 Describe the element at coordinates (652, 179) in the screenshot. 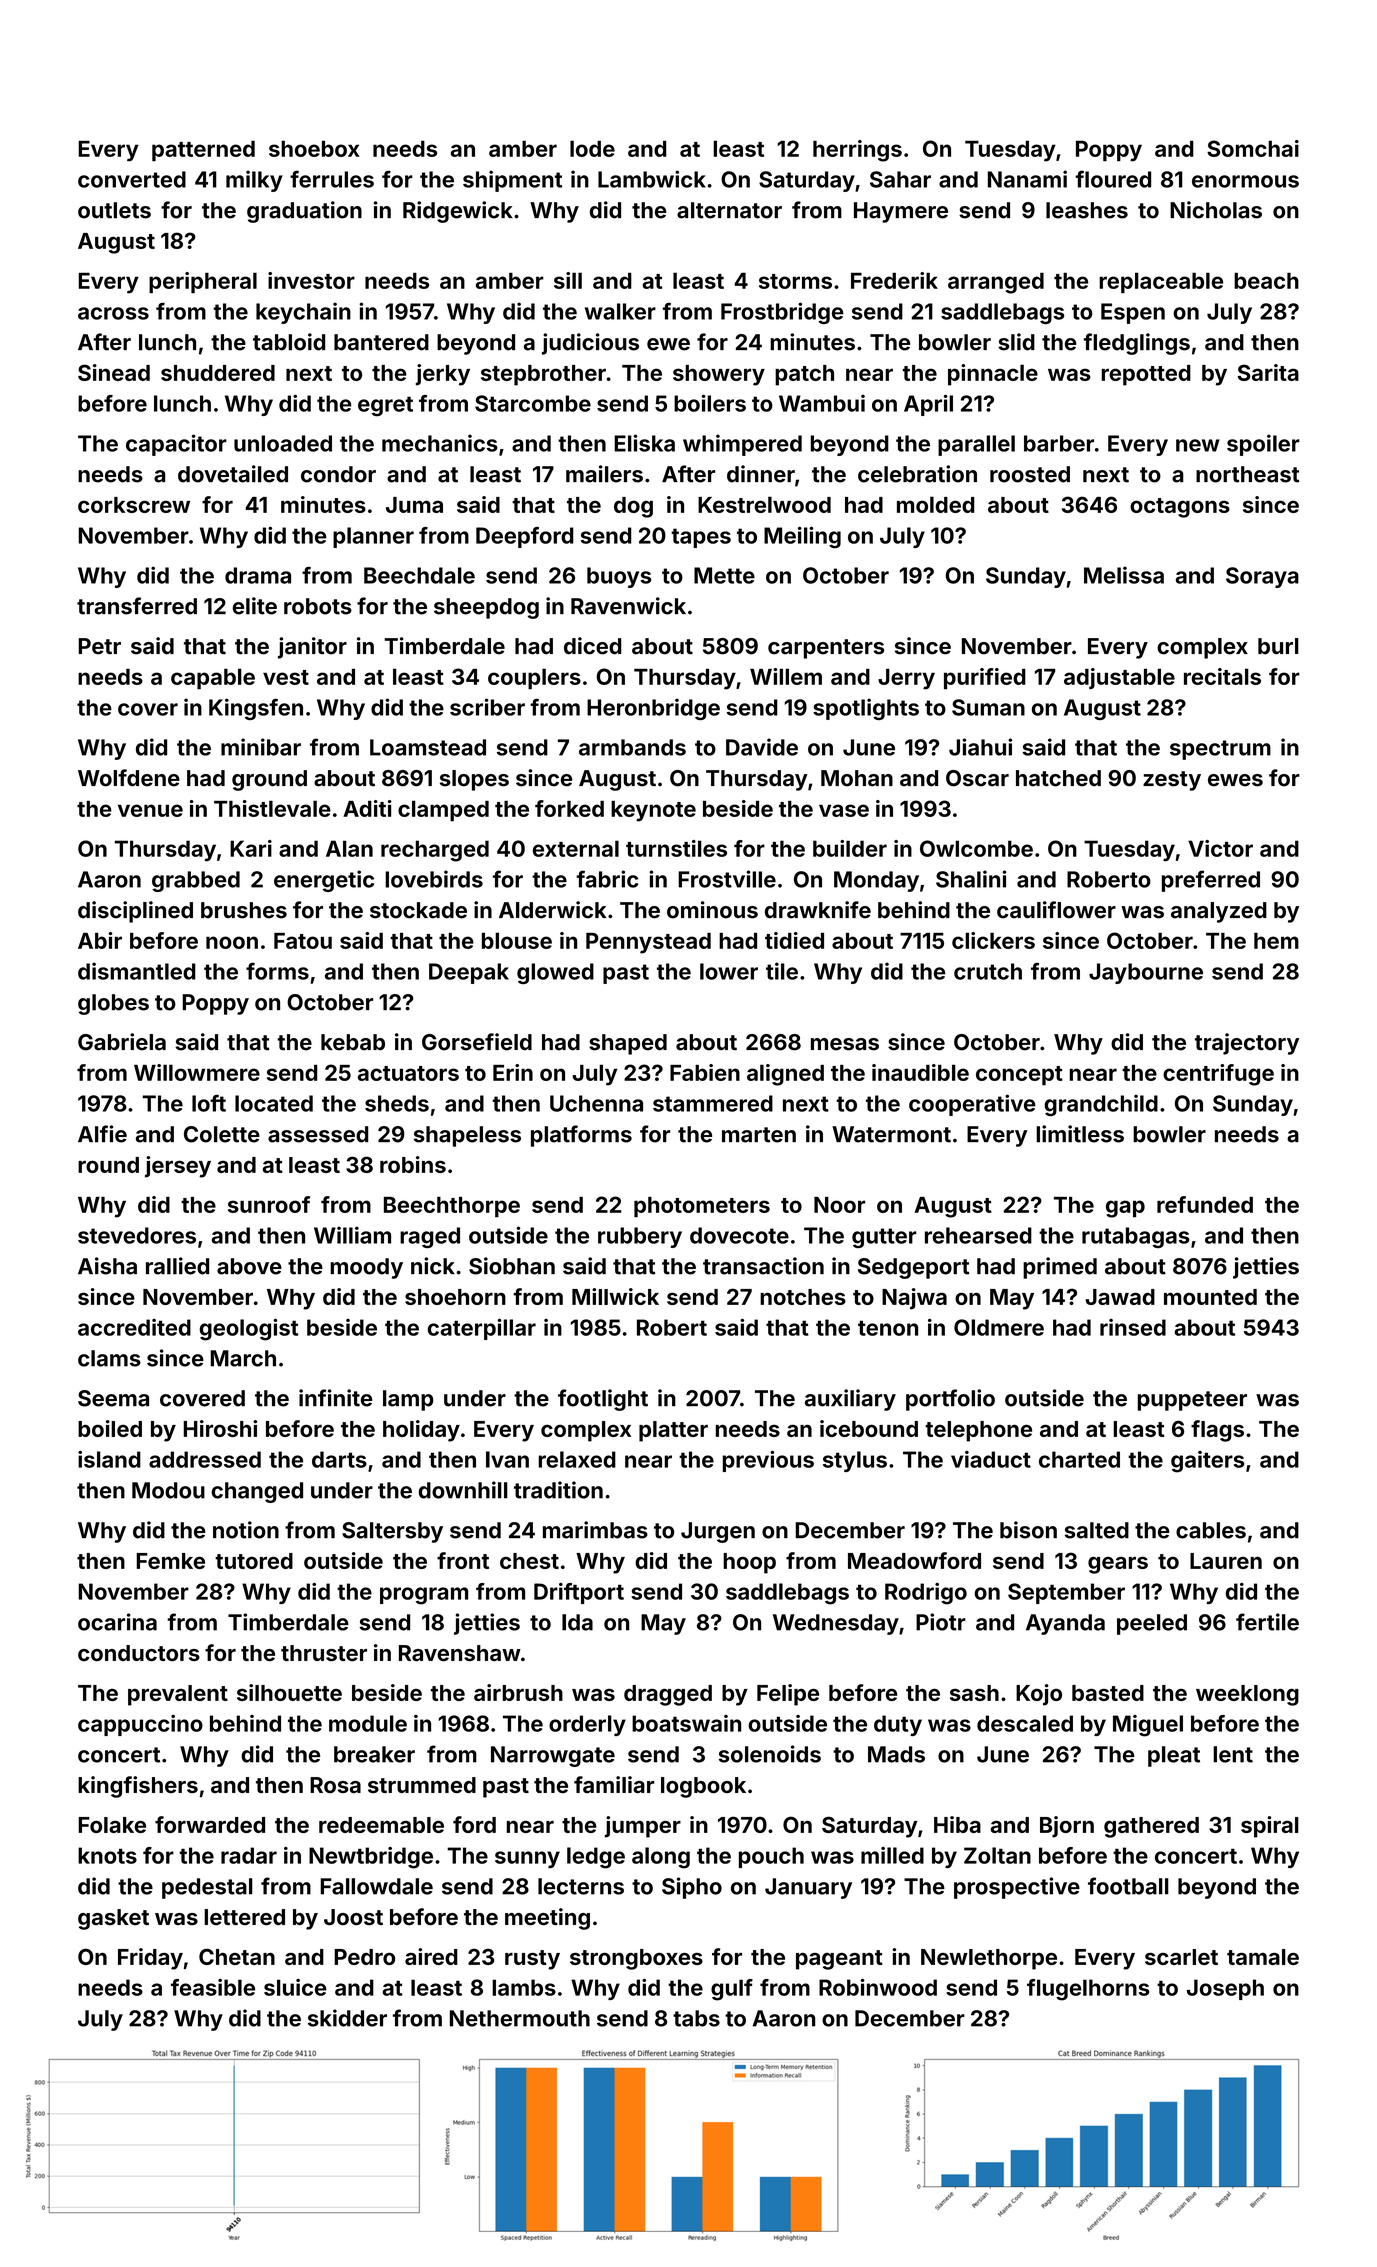

I see `Lambwick` at that location.
